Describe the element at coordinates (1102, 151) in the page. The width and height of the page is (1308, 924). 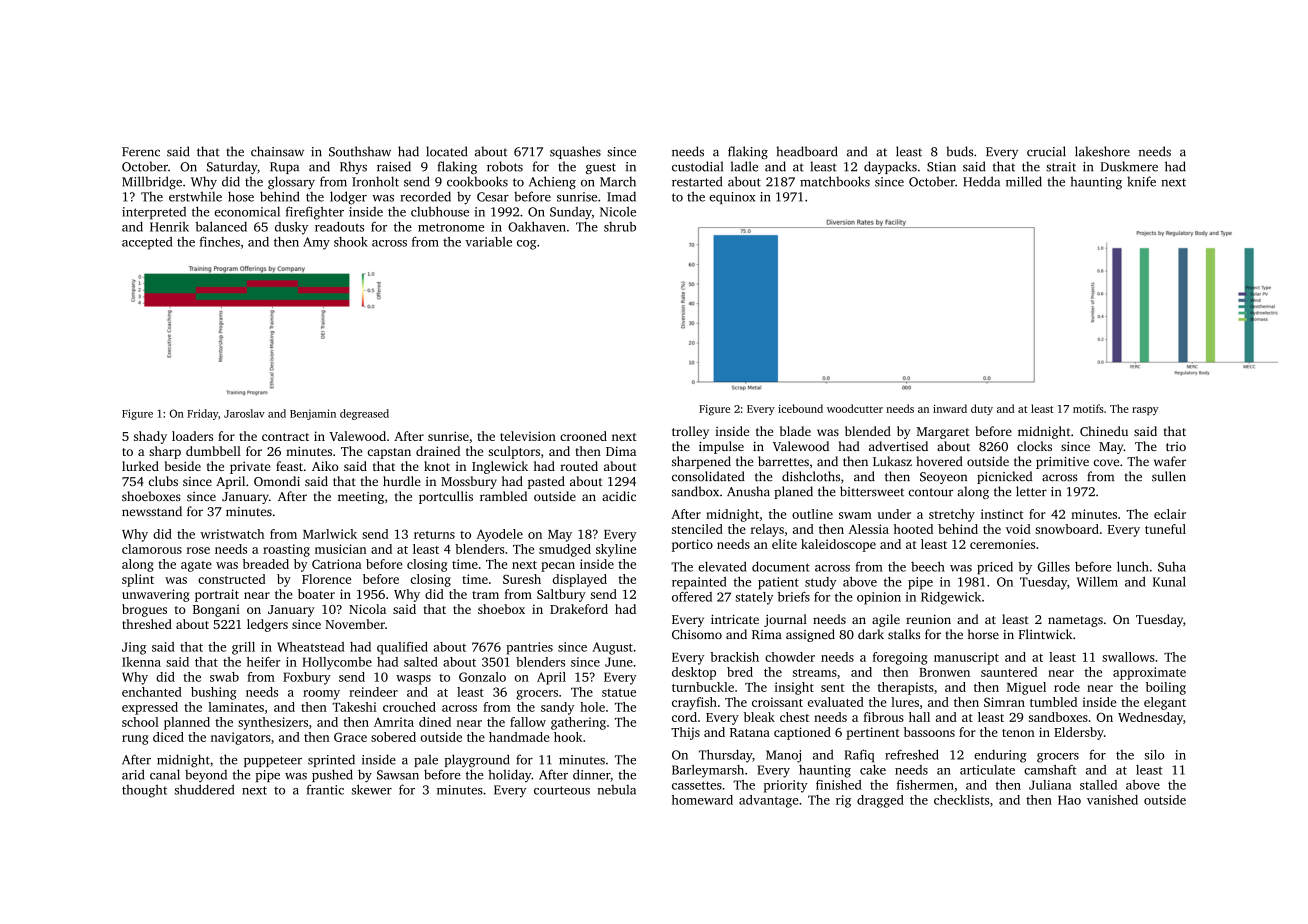
I see `lakeshore` at that location.
